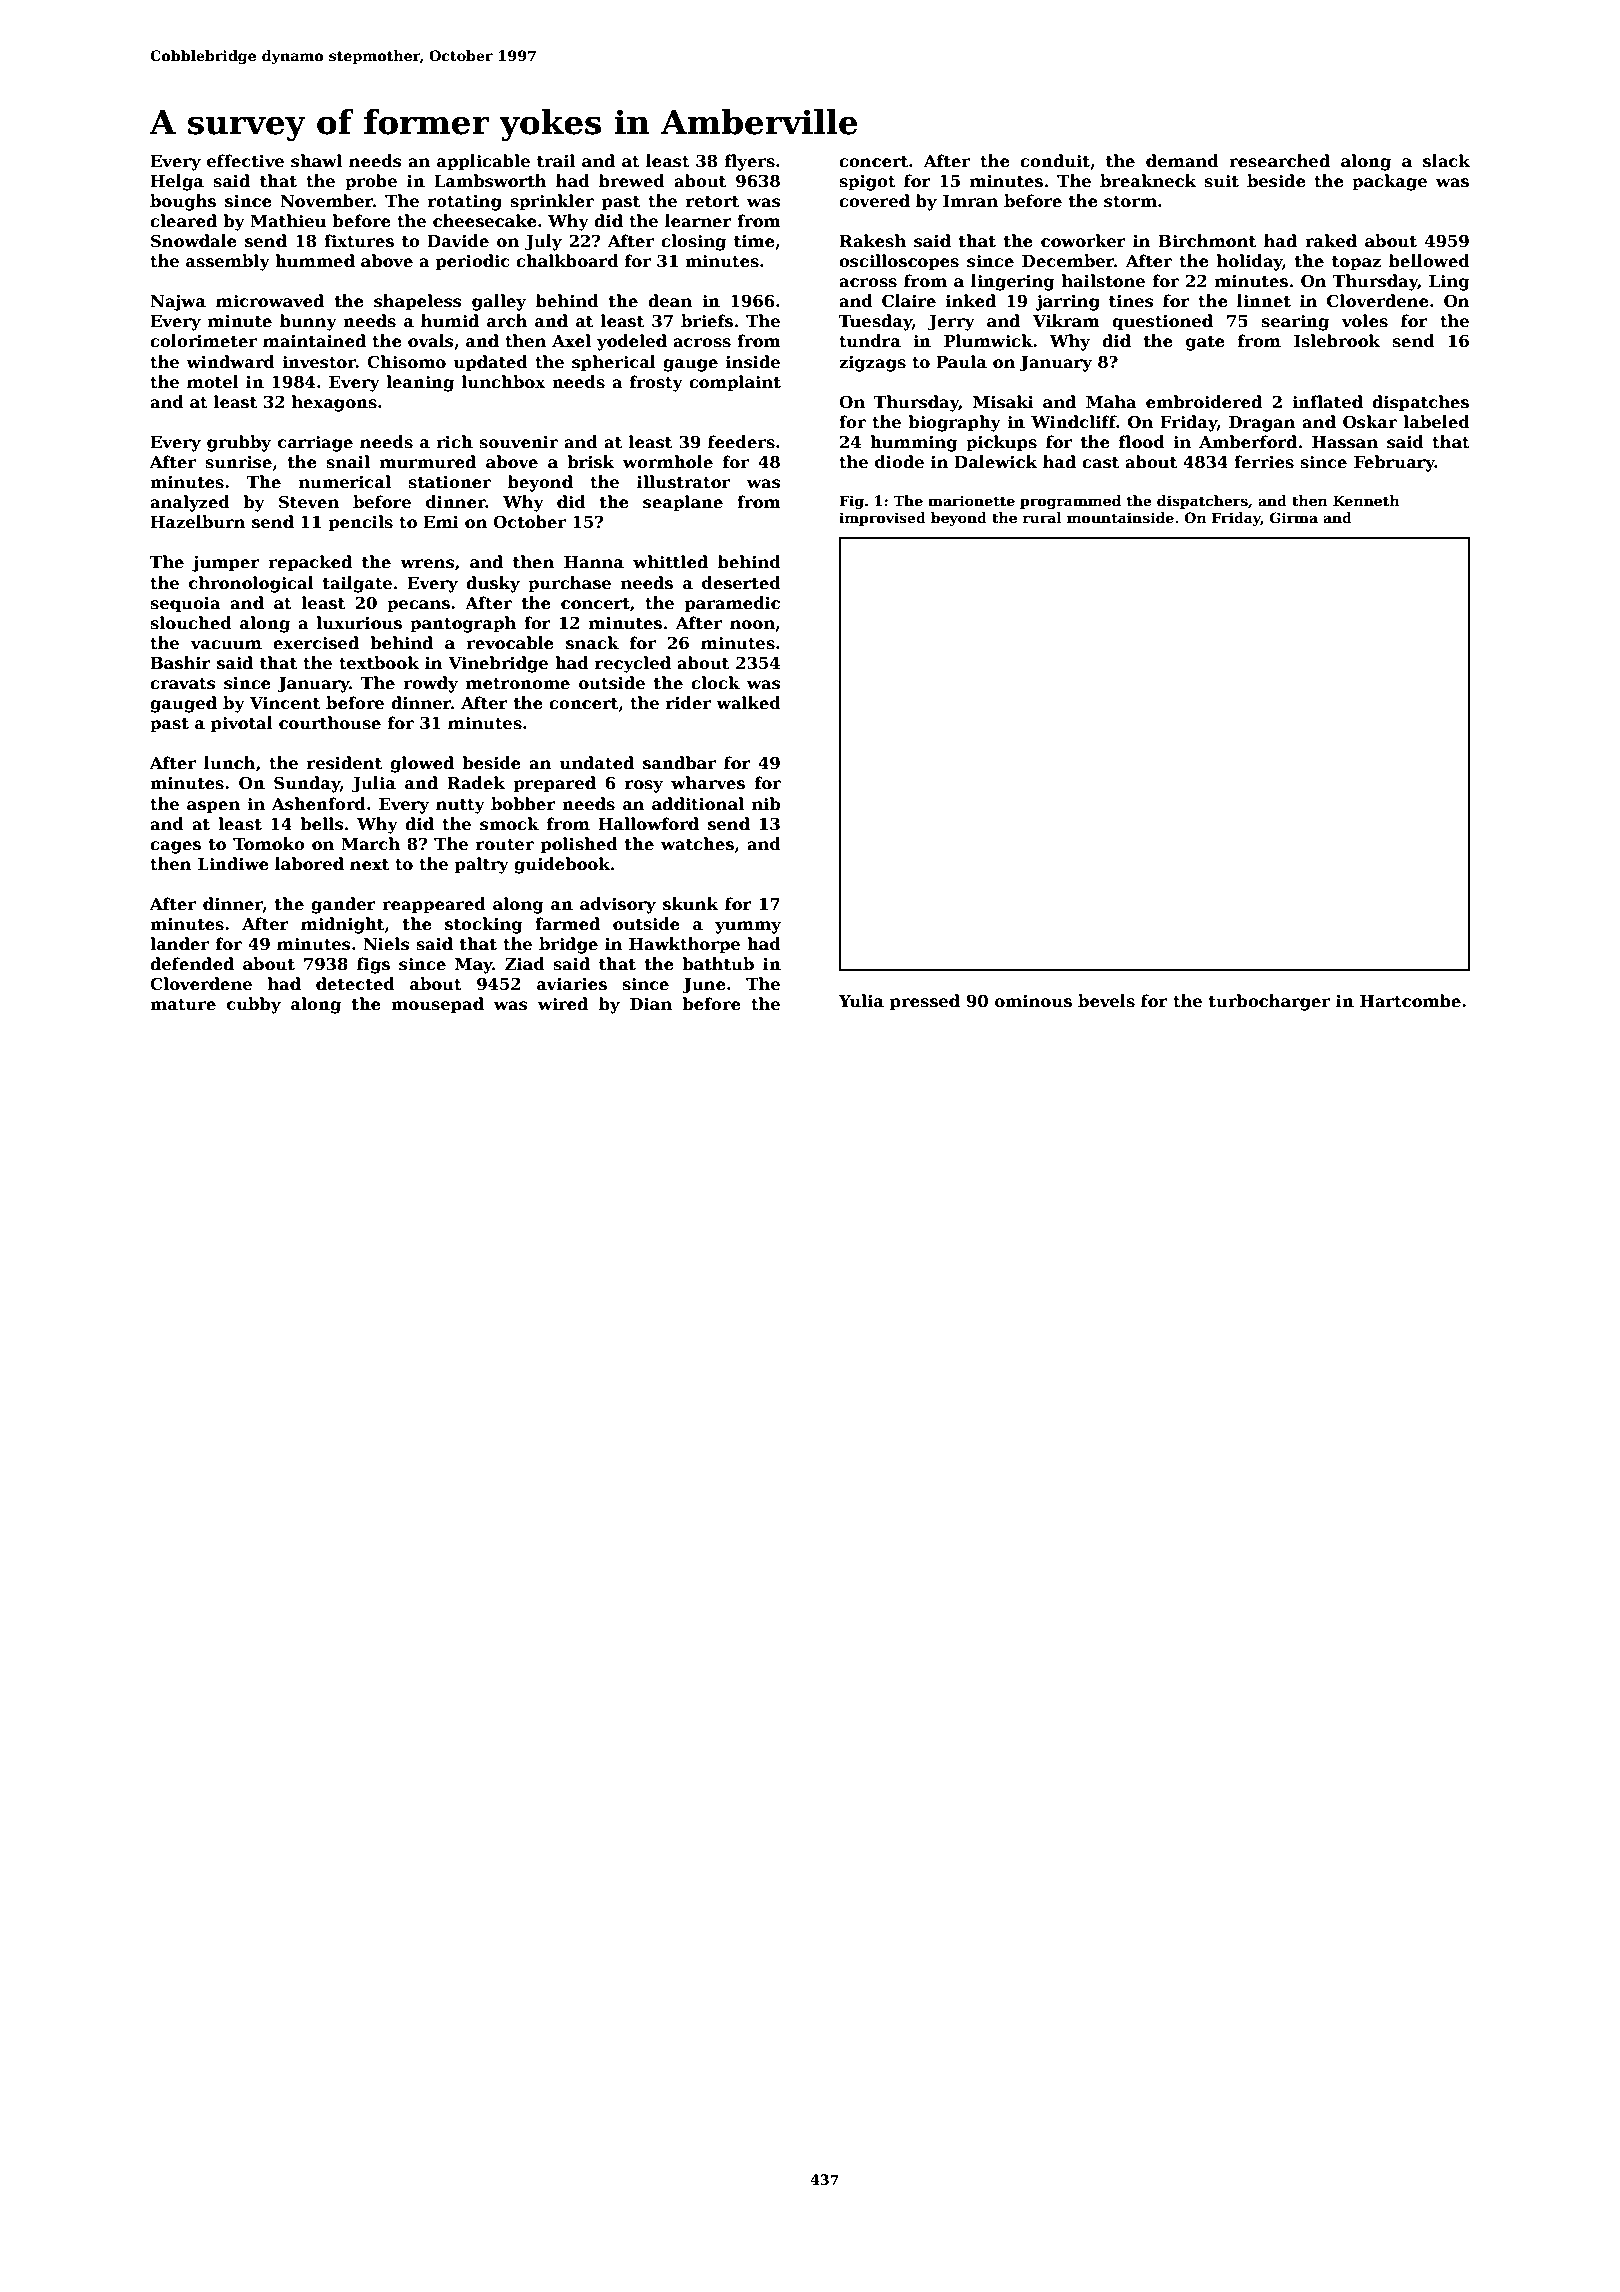 The width and height of the screenshot is (1620, 2292). What do you see at coordinates (254, 1005) in the screenshot?
I see `cubby` at bounding box center [254, 1005].
